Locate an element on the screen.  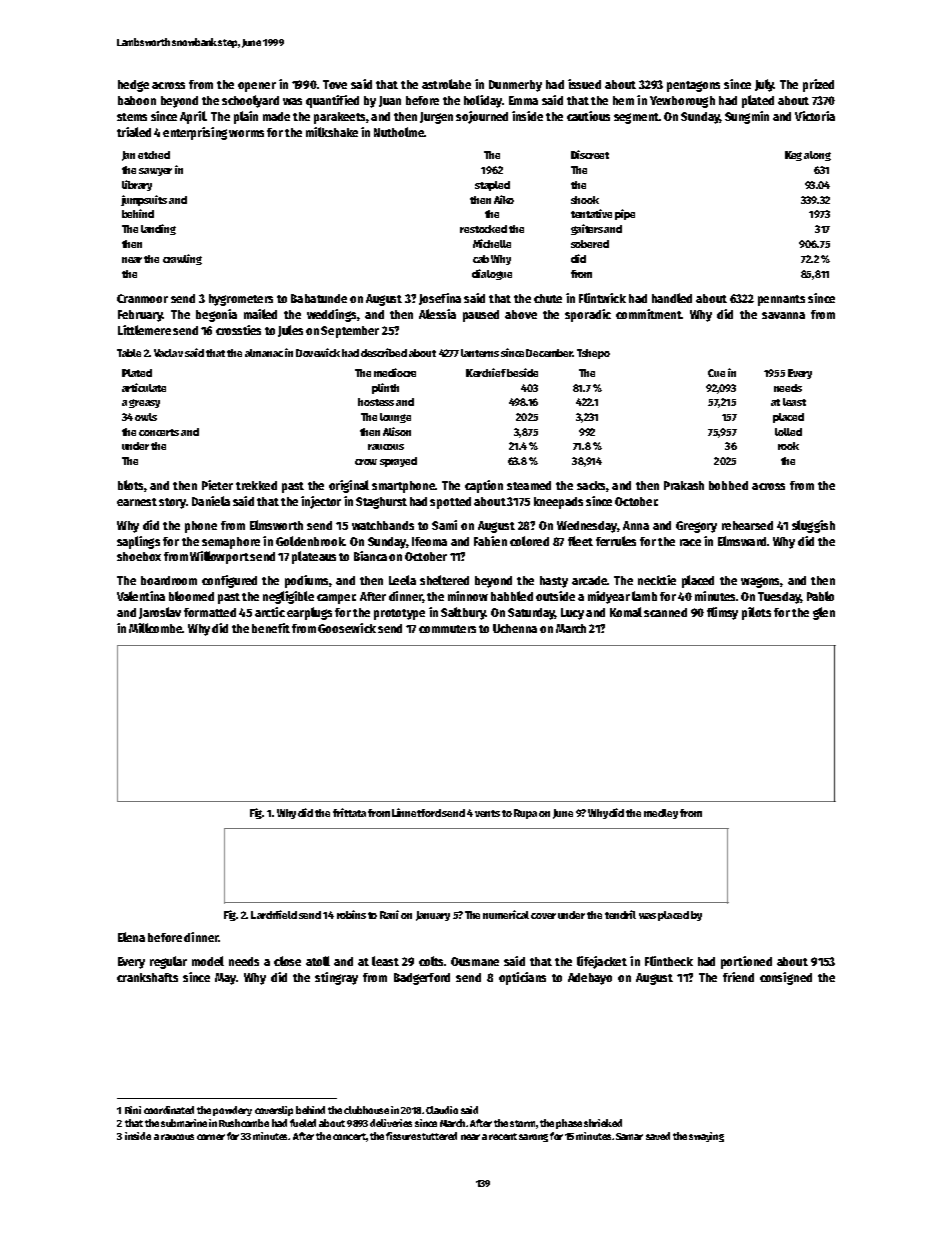
Rupa is located at coordinates (525, 814).
